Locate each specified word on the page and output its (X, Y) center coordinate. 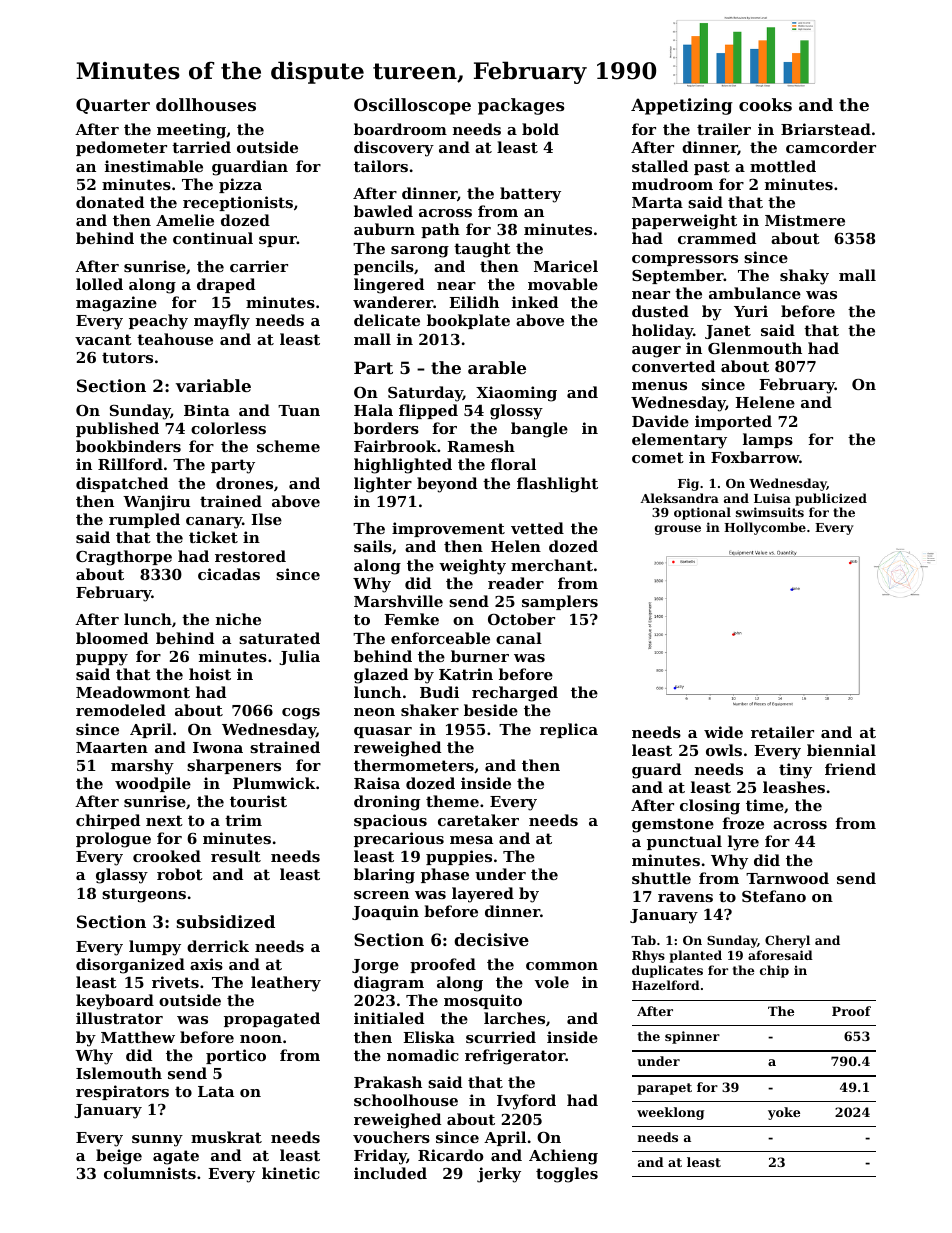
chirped (108, 821)
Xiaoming (516, 394)
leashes (794, 787)
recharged (515, 694)
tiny (795, 771)
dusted (660, 311)
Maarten (112, 747)
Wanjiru (156, 503)
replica (569, 730)
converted (673, 366)
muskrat (226, 1137)
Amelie (185, 220)
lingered (389, 286)
